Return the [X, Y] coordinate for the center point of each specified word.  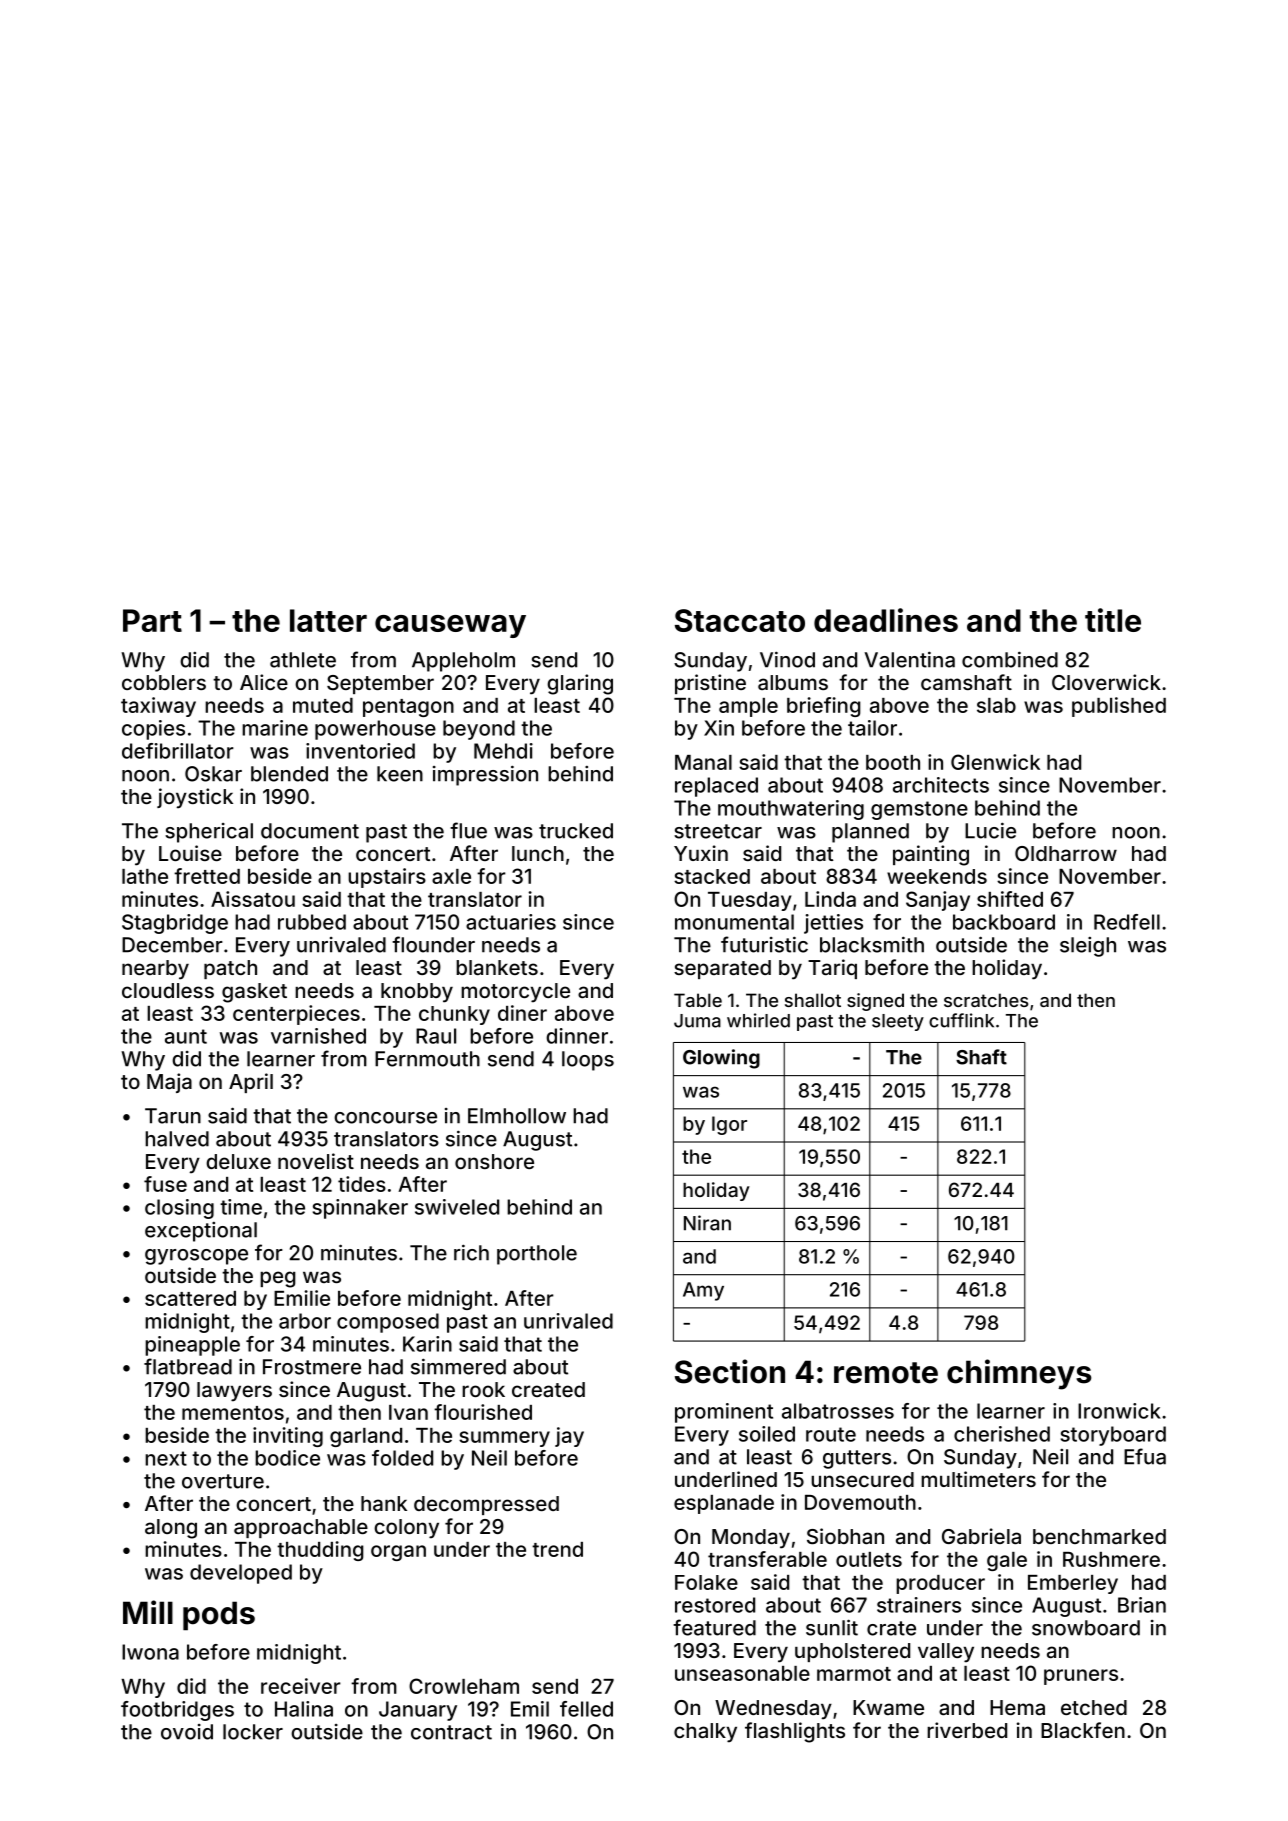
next [166, 1458]
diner [522, 1013]
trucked [576, 831]
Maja [169, 1083]
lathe [145, 876]
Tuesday [749, 901]
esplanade [724, 1504]
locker [253, 1732]
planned [870, 833]
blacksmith [872, 944]
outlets [869, 1559]
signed [875, 1002]
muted [323, 705]
